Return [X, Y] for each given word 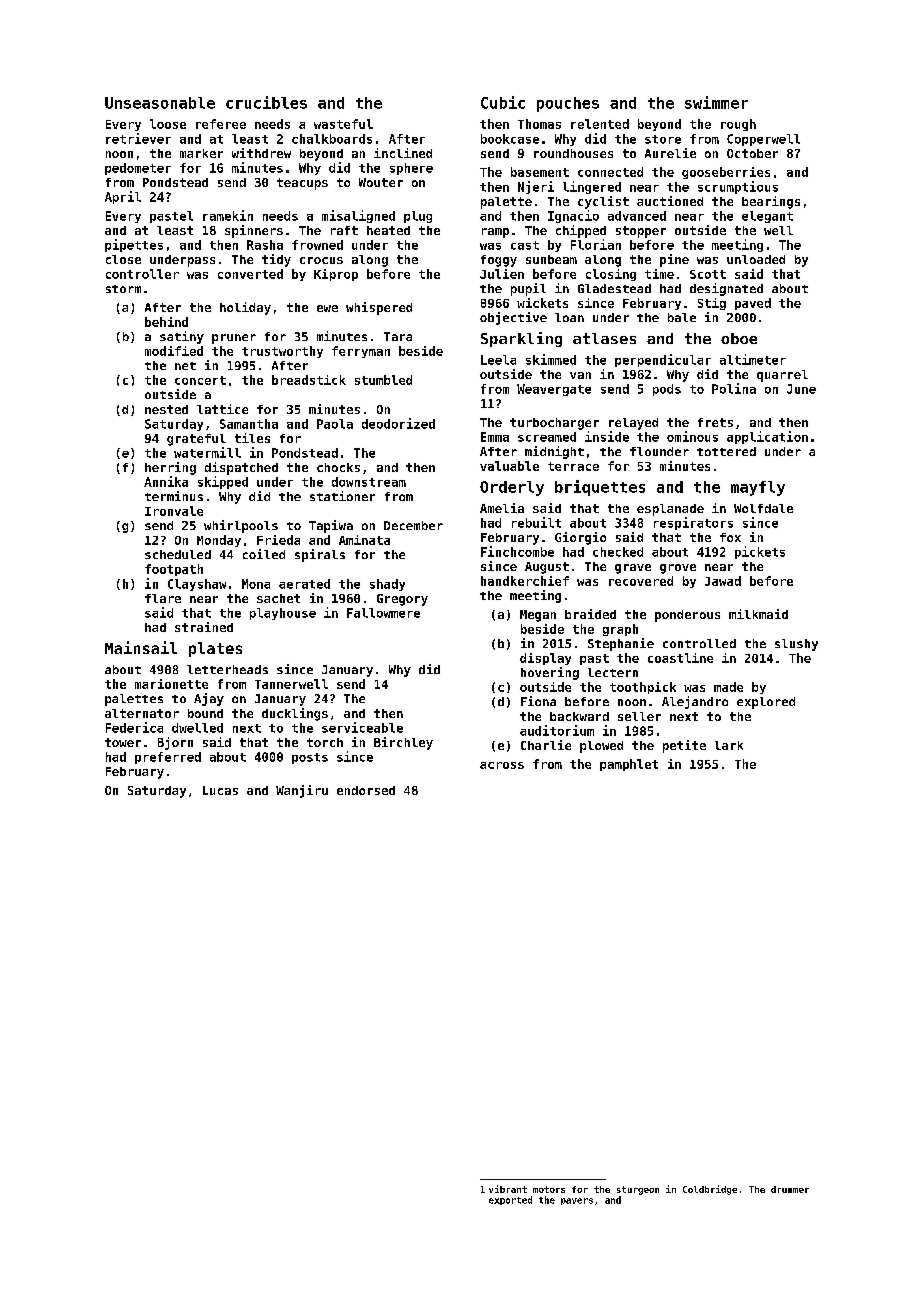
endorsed [366, 790]
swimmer [716, 102]
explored [766, 703]
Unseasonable [160, 103]
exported [510, 1200]
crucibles [266, 102]
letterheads [227, 669]
